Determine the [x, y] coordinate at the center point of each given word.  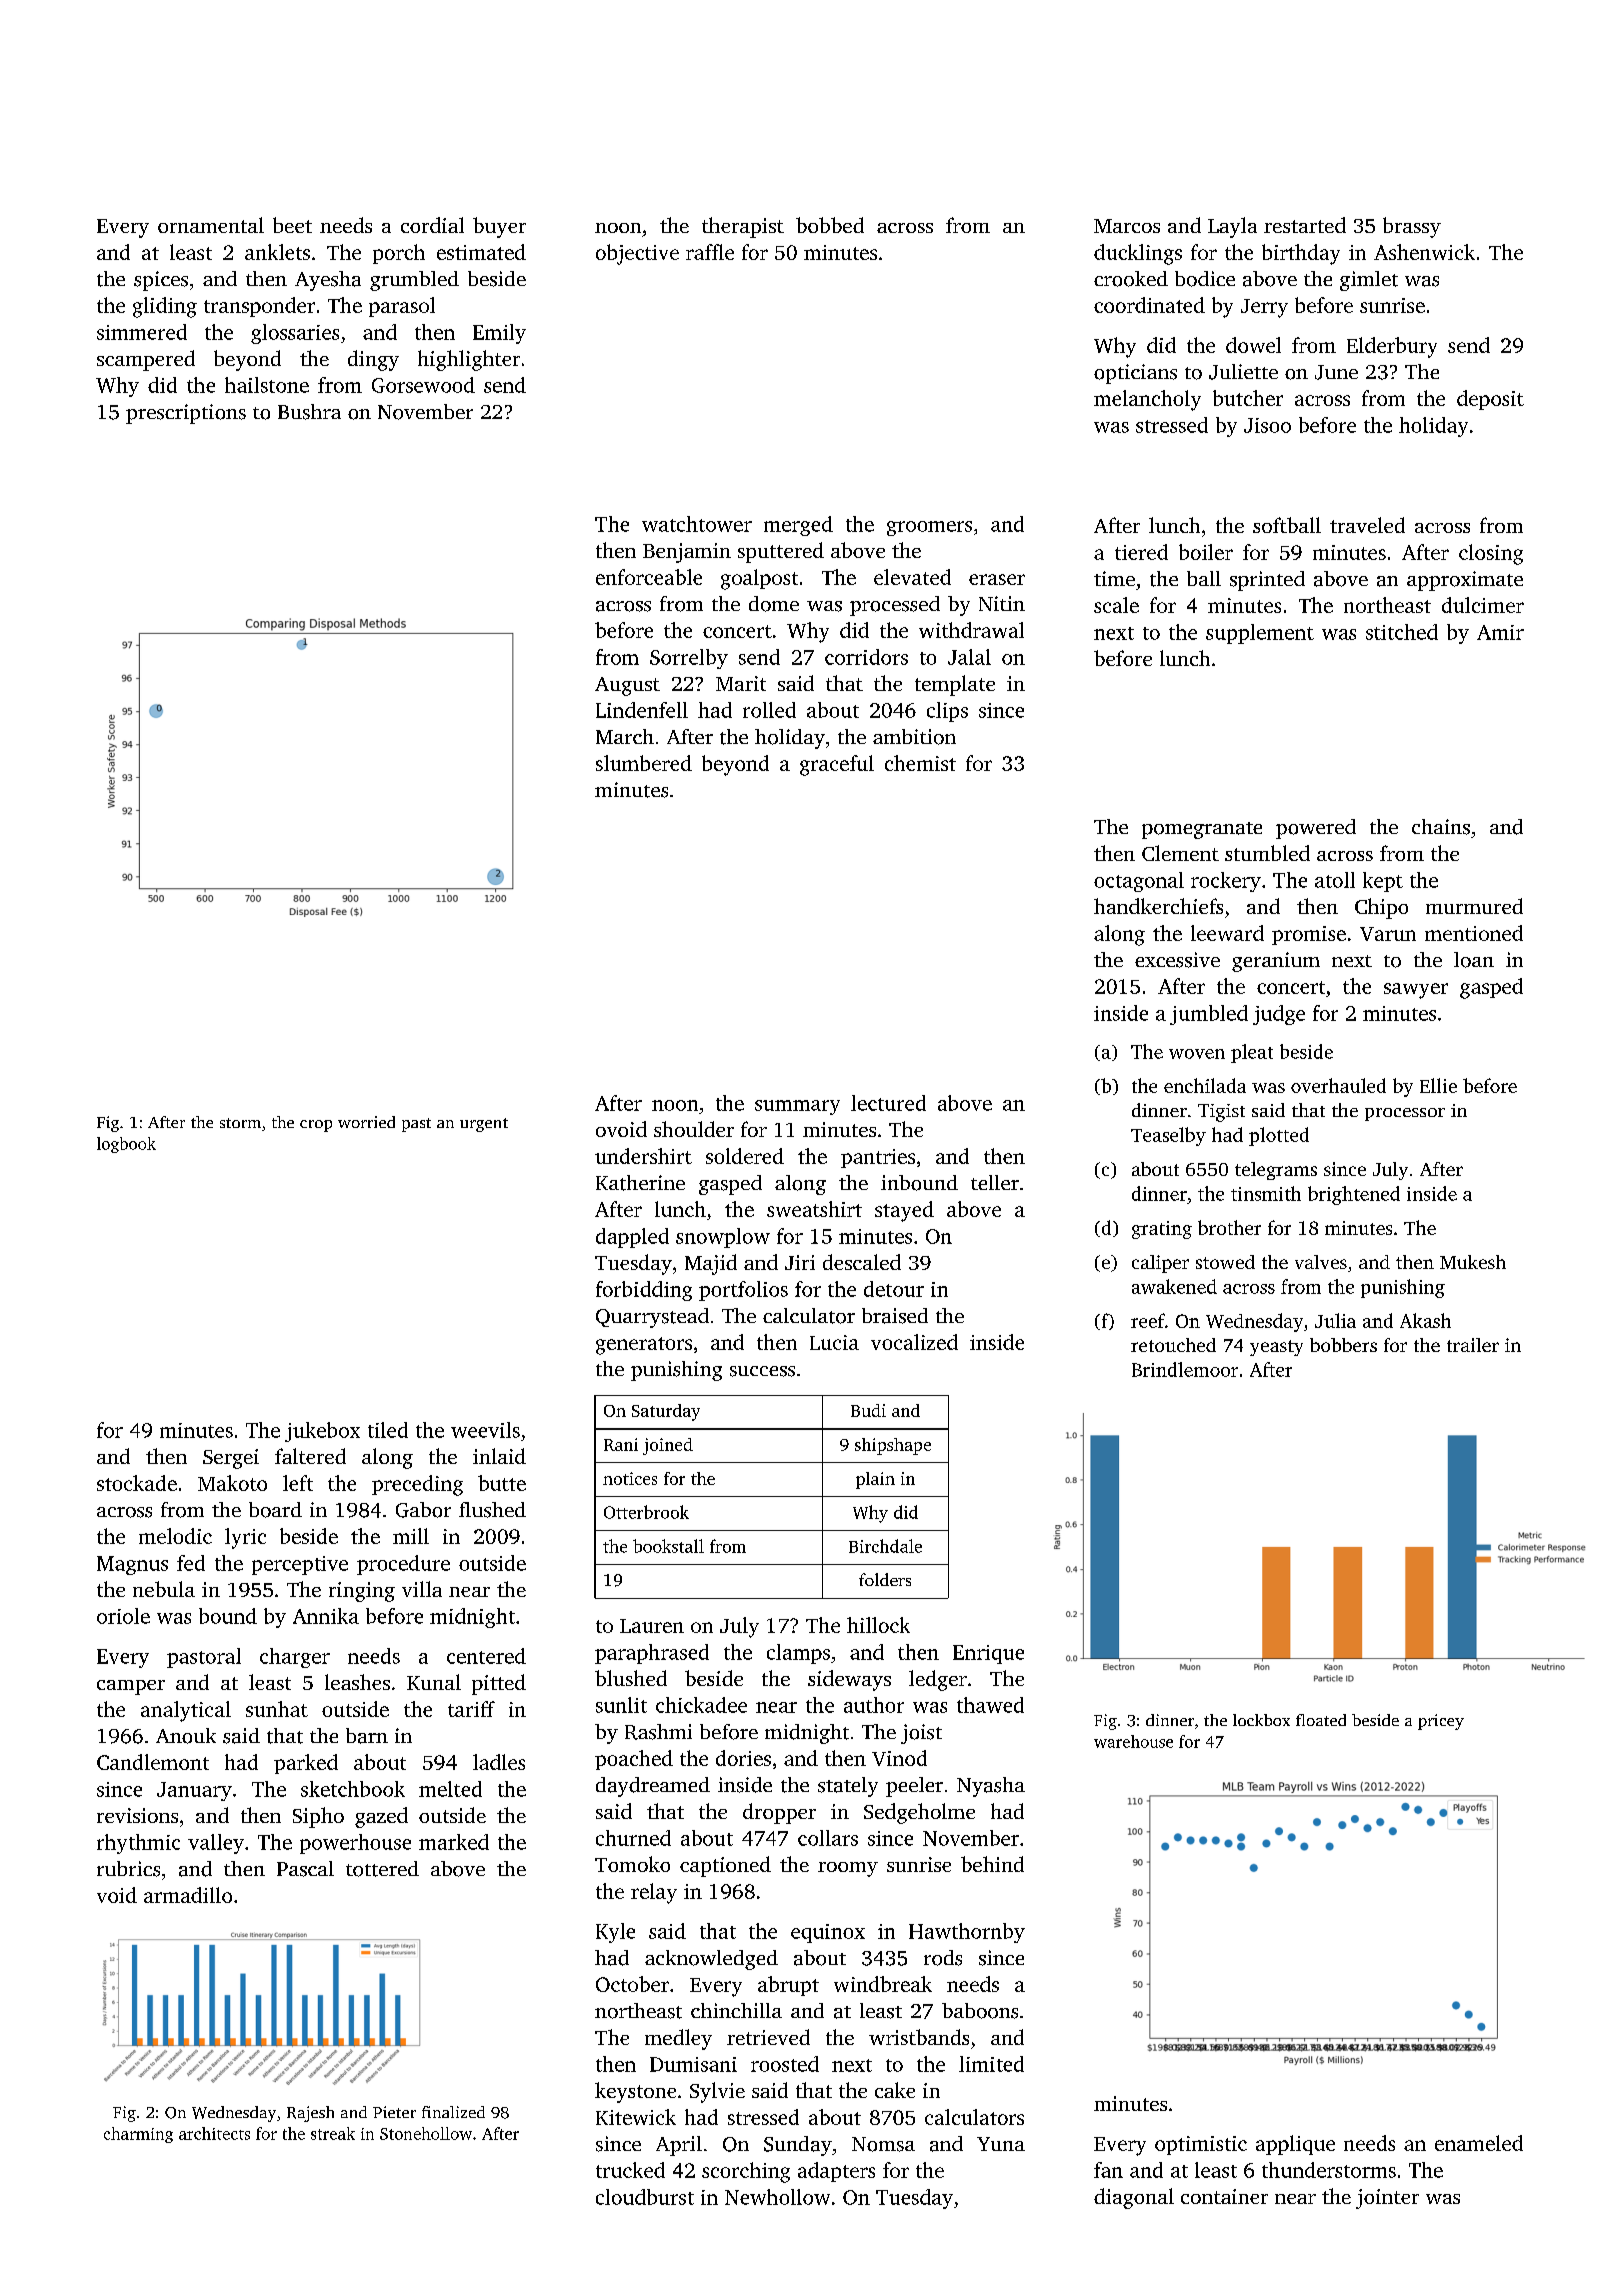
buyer [499, 227]
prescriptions [186, 414]
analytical [186, 1711]
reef [1148, 1320]
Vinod [899, 1758]
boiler [1206, 552]
